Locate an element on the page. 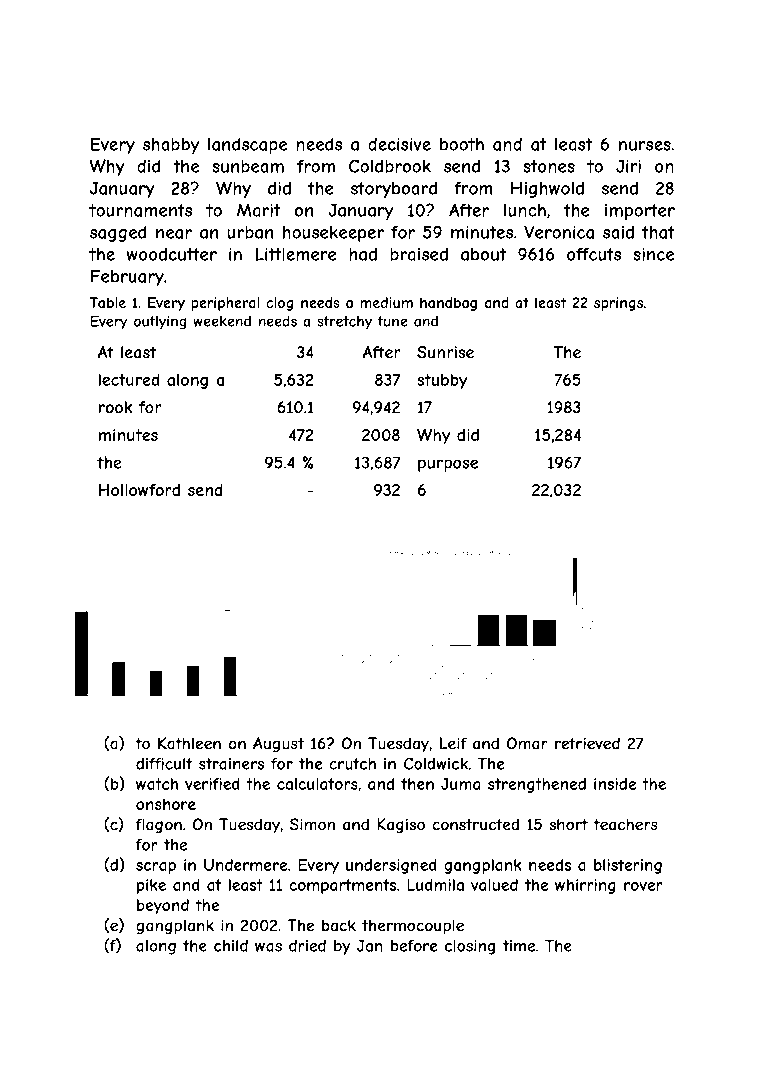 The height and width of the page is (1084, 764). crutch is located at coordinates (352, 764).
